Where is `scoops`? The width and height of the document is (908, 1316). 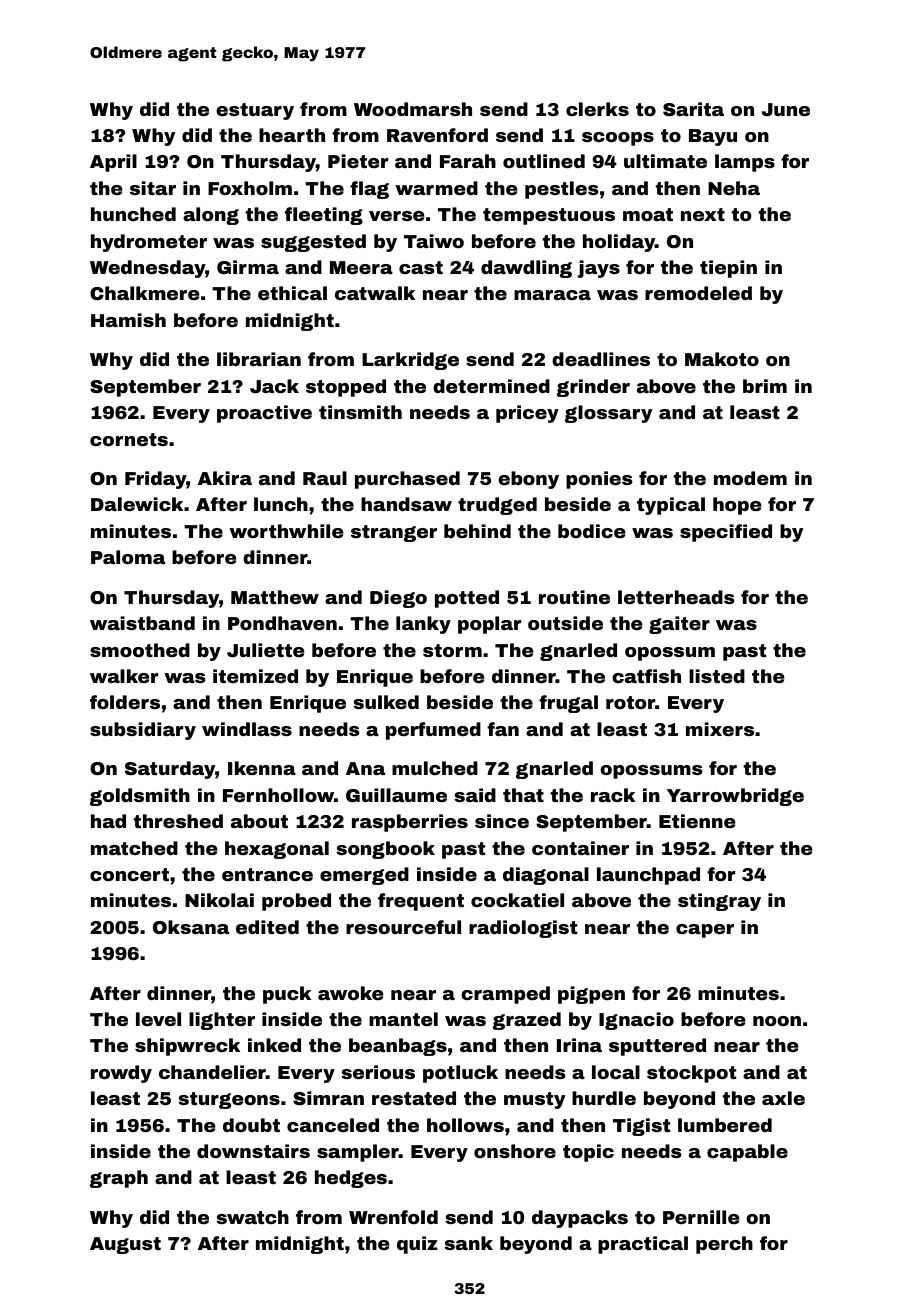
scoops is located at coordinates (618, 139).
